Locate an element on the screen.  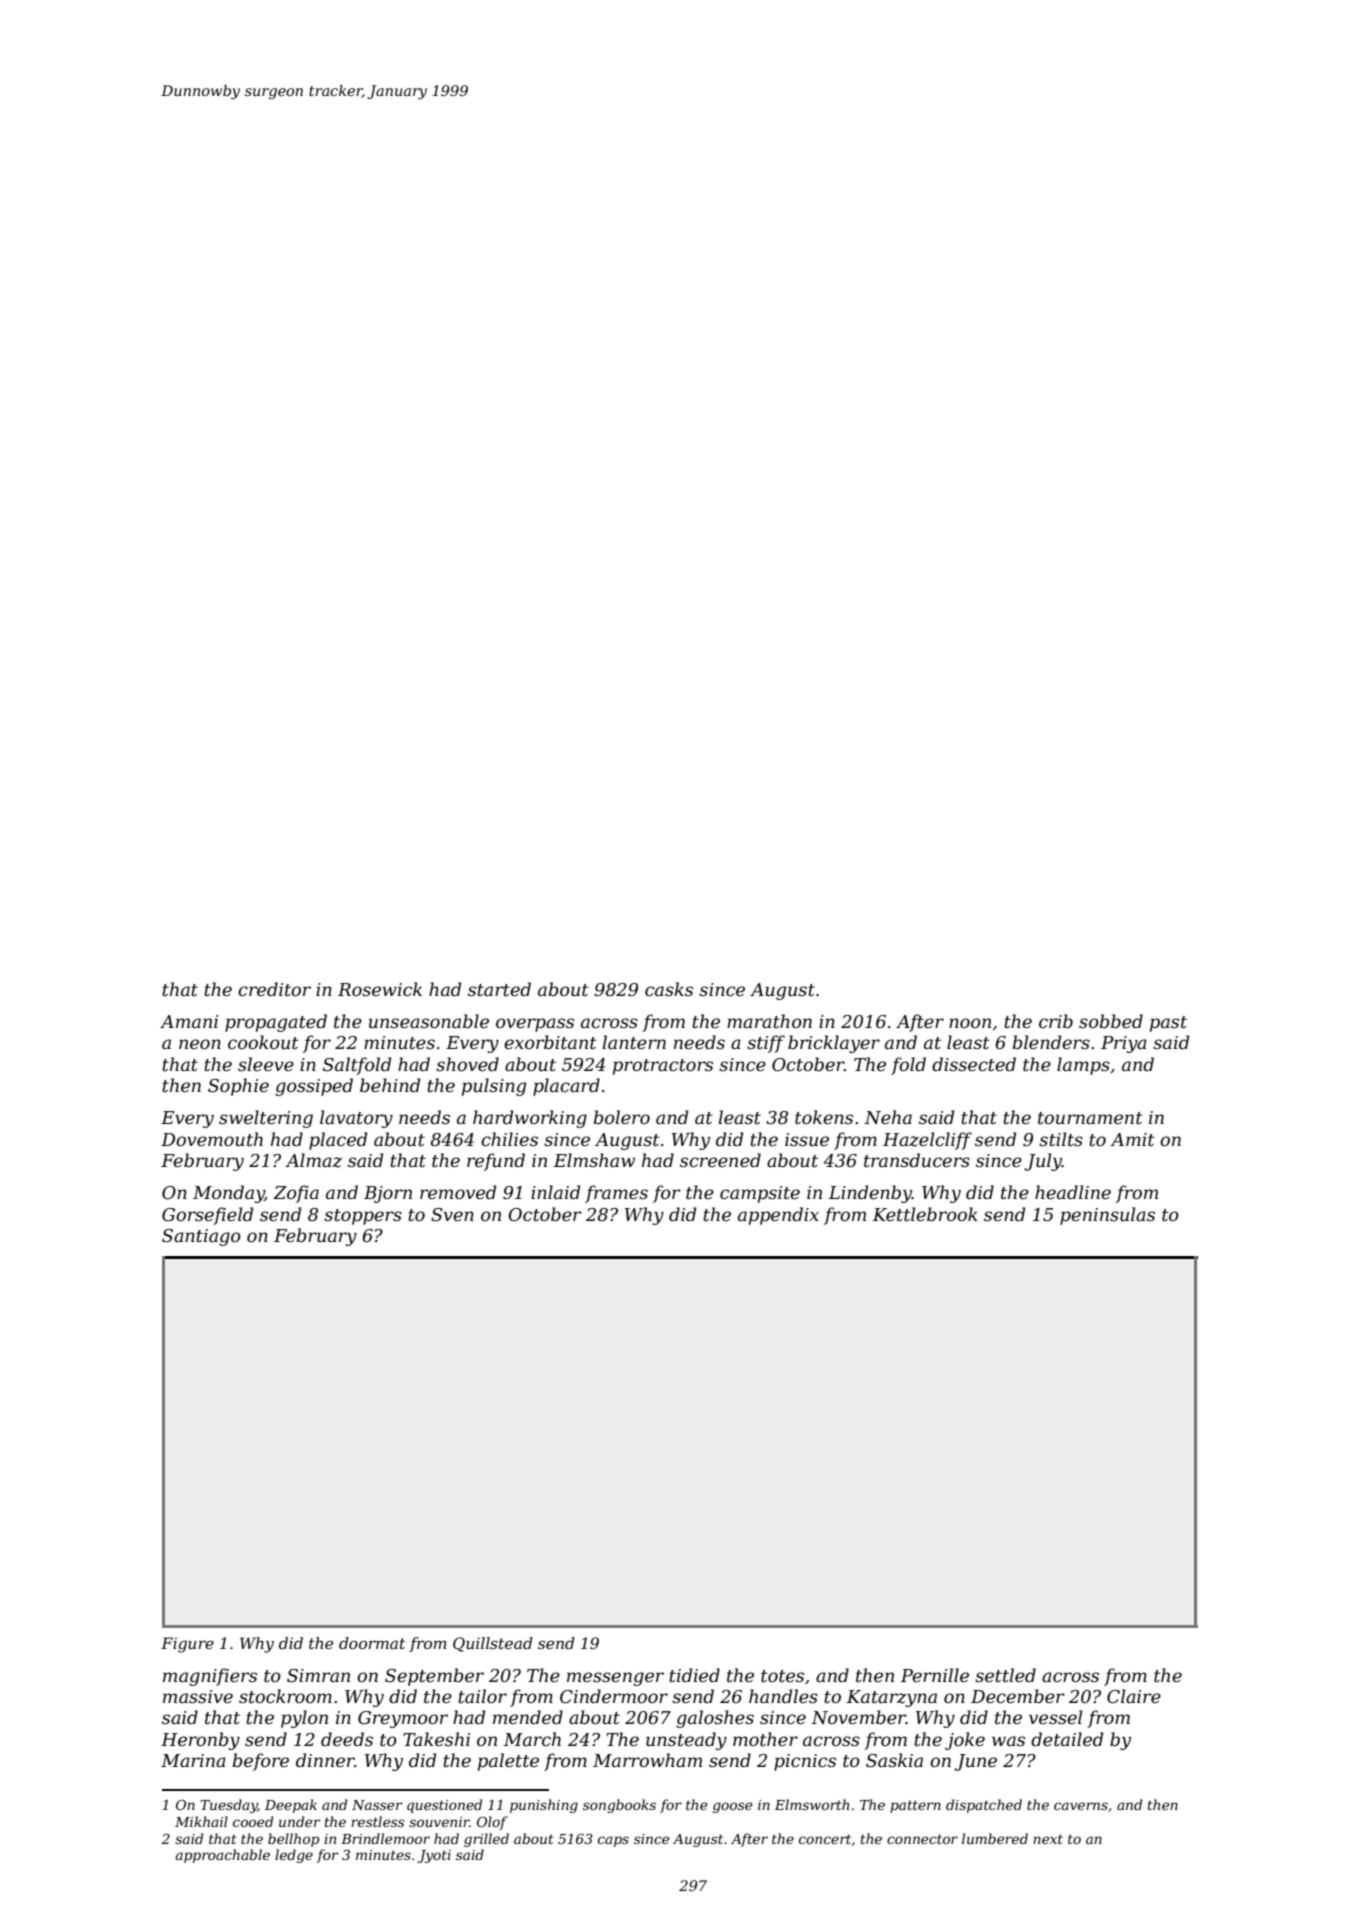
Santiago is located at coordinates (201, 1237).
